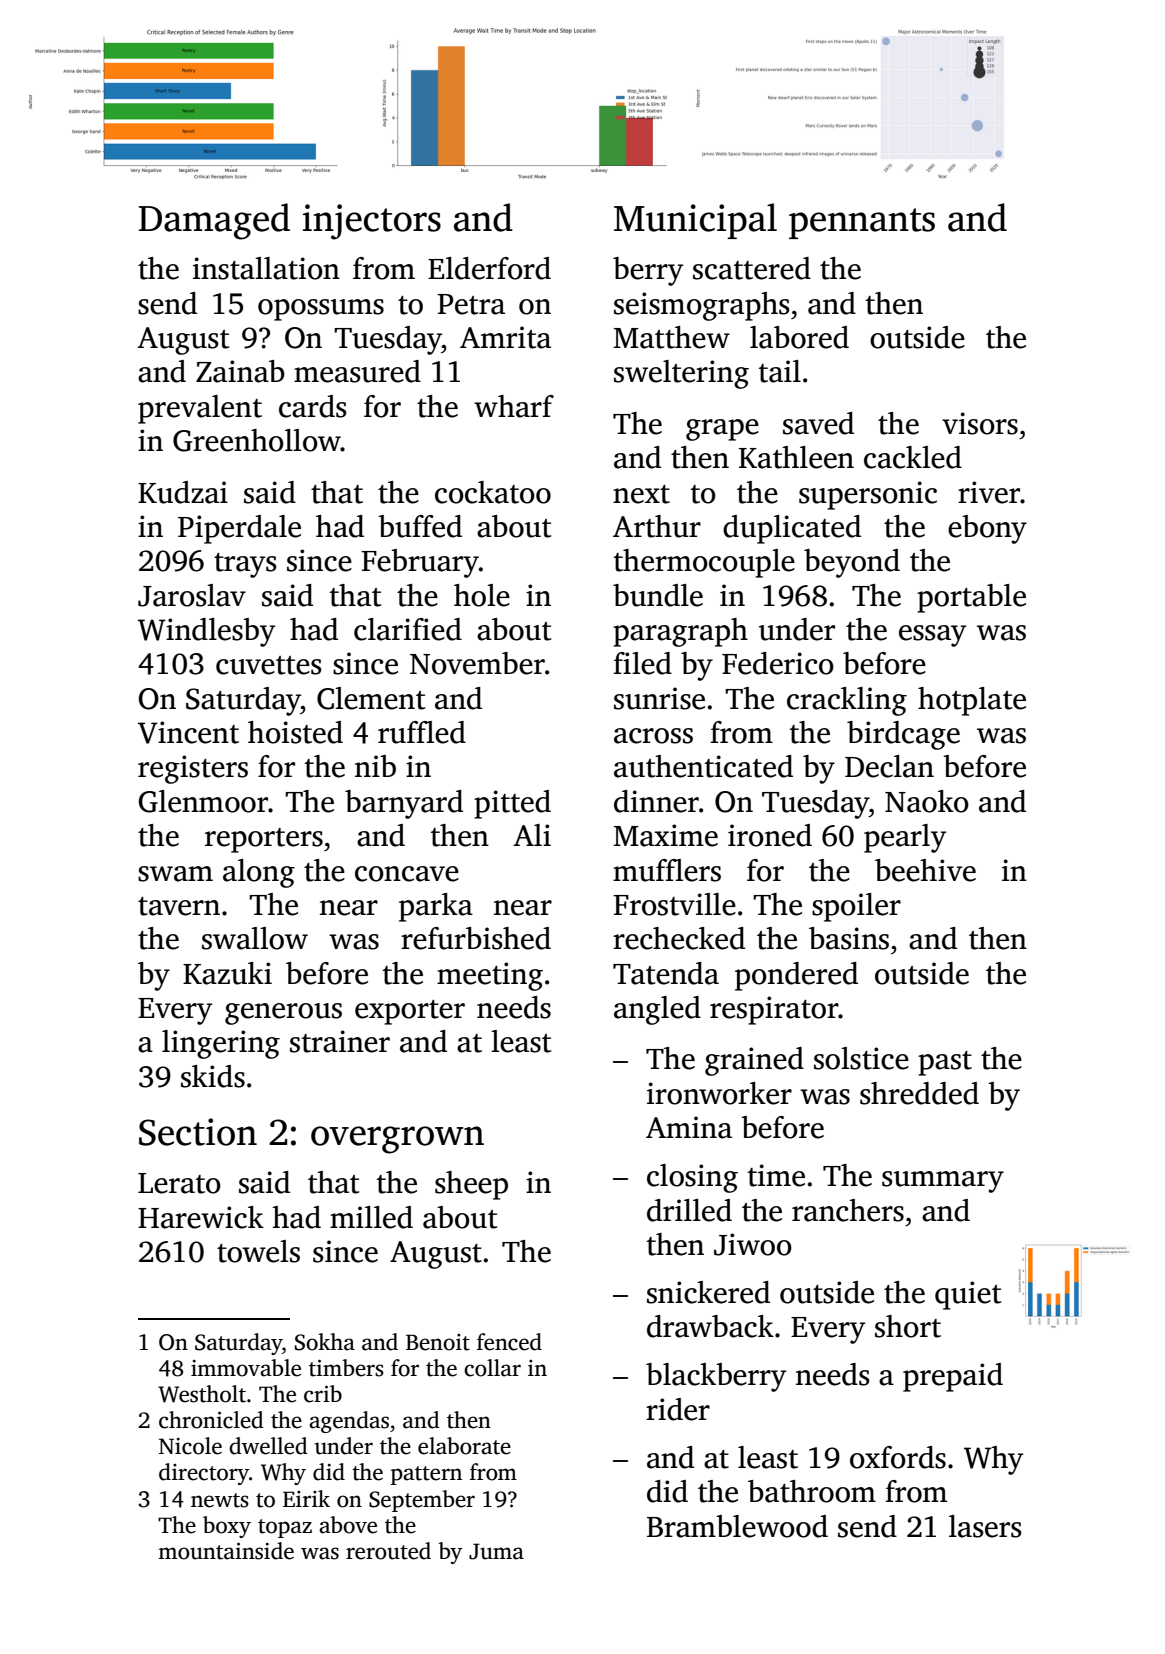 This screenshot has width=1165, height=1654. Describe the element at coordinates (792, 529) in the screenshot. I see `duplicated` at that location.
